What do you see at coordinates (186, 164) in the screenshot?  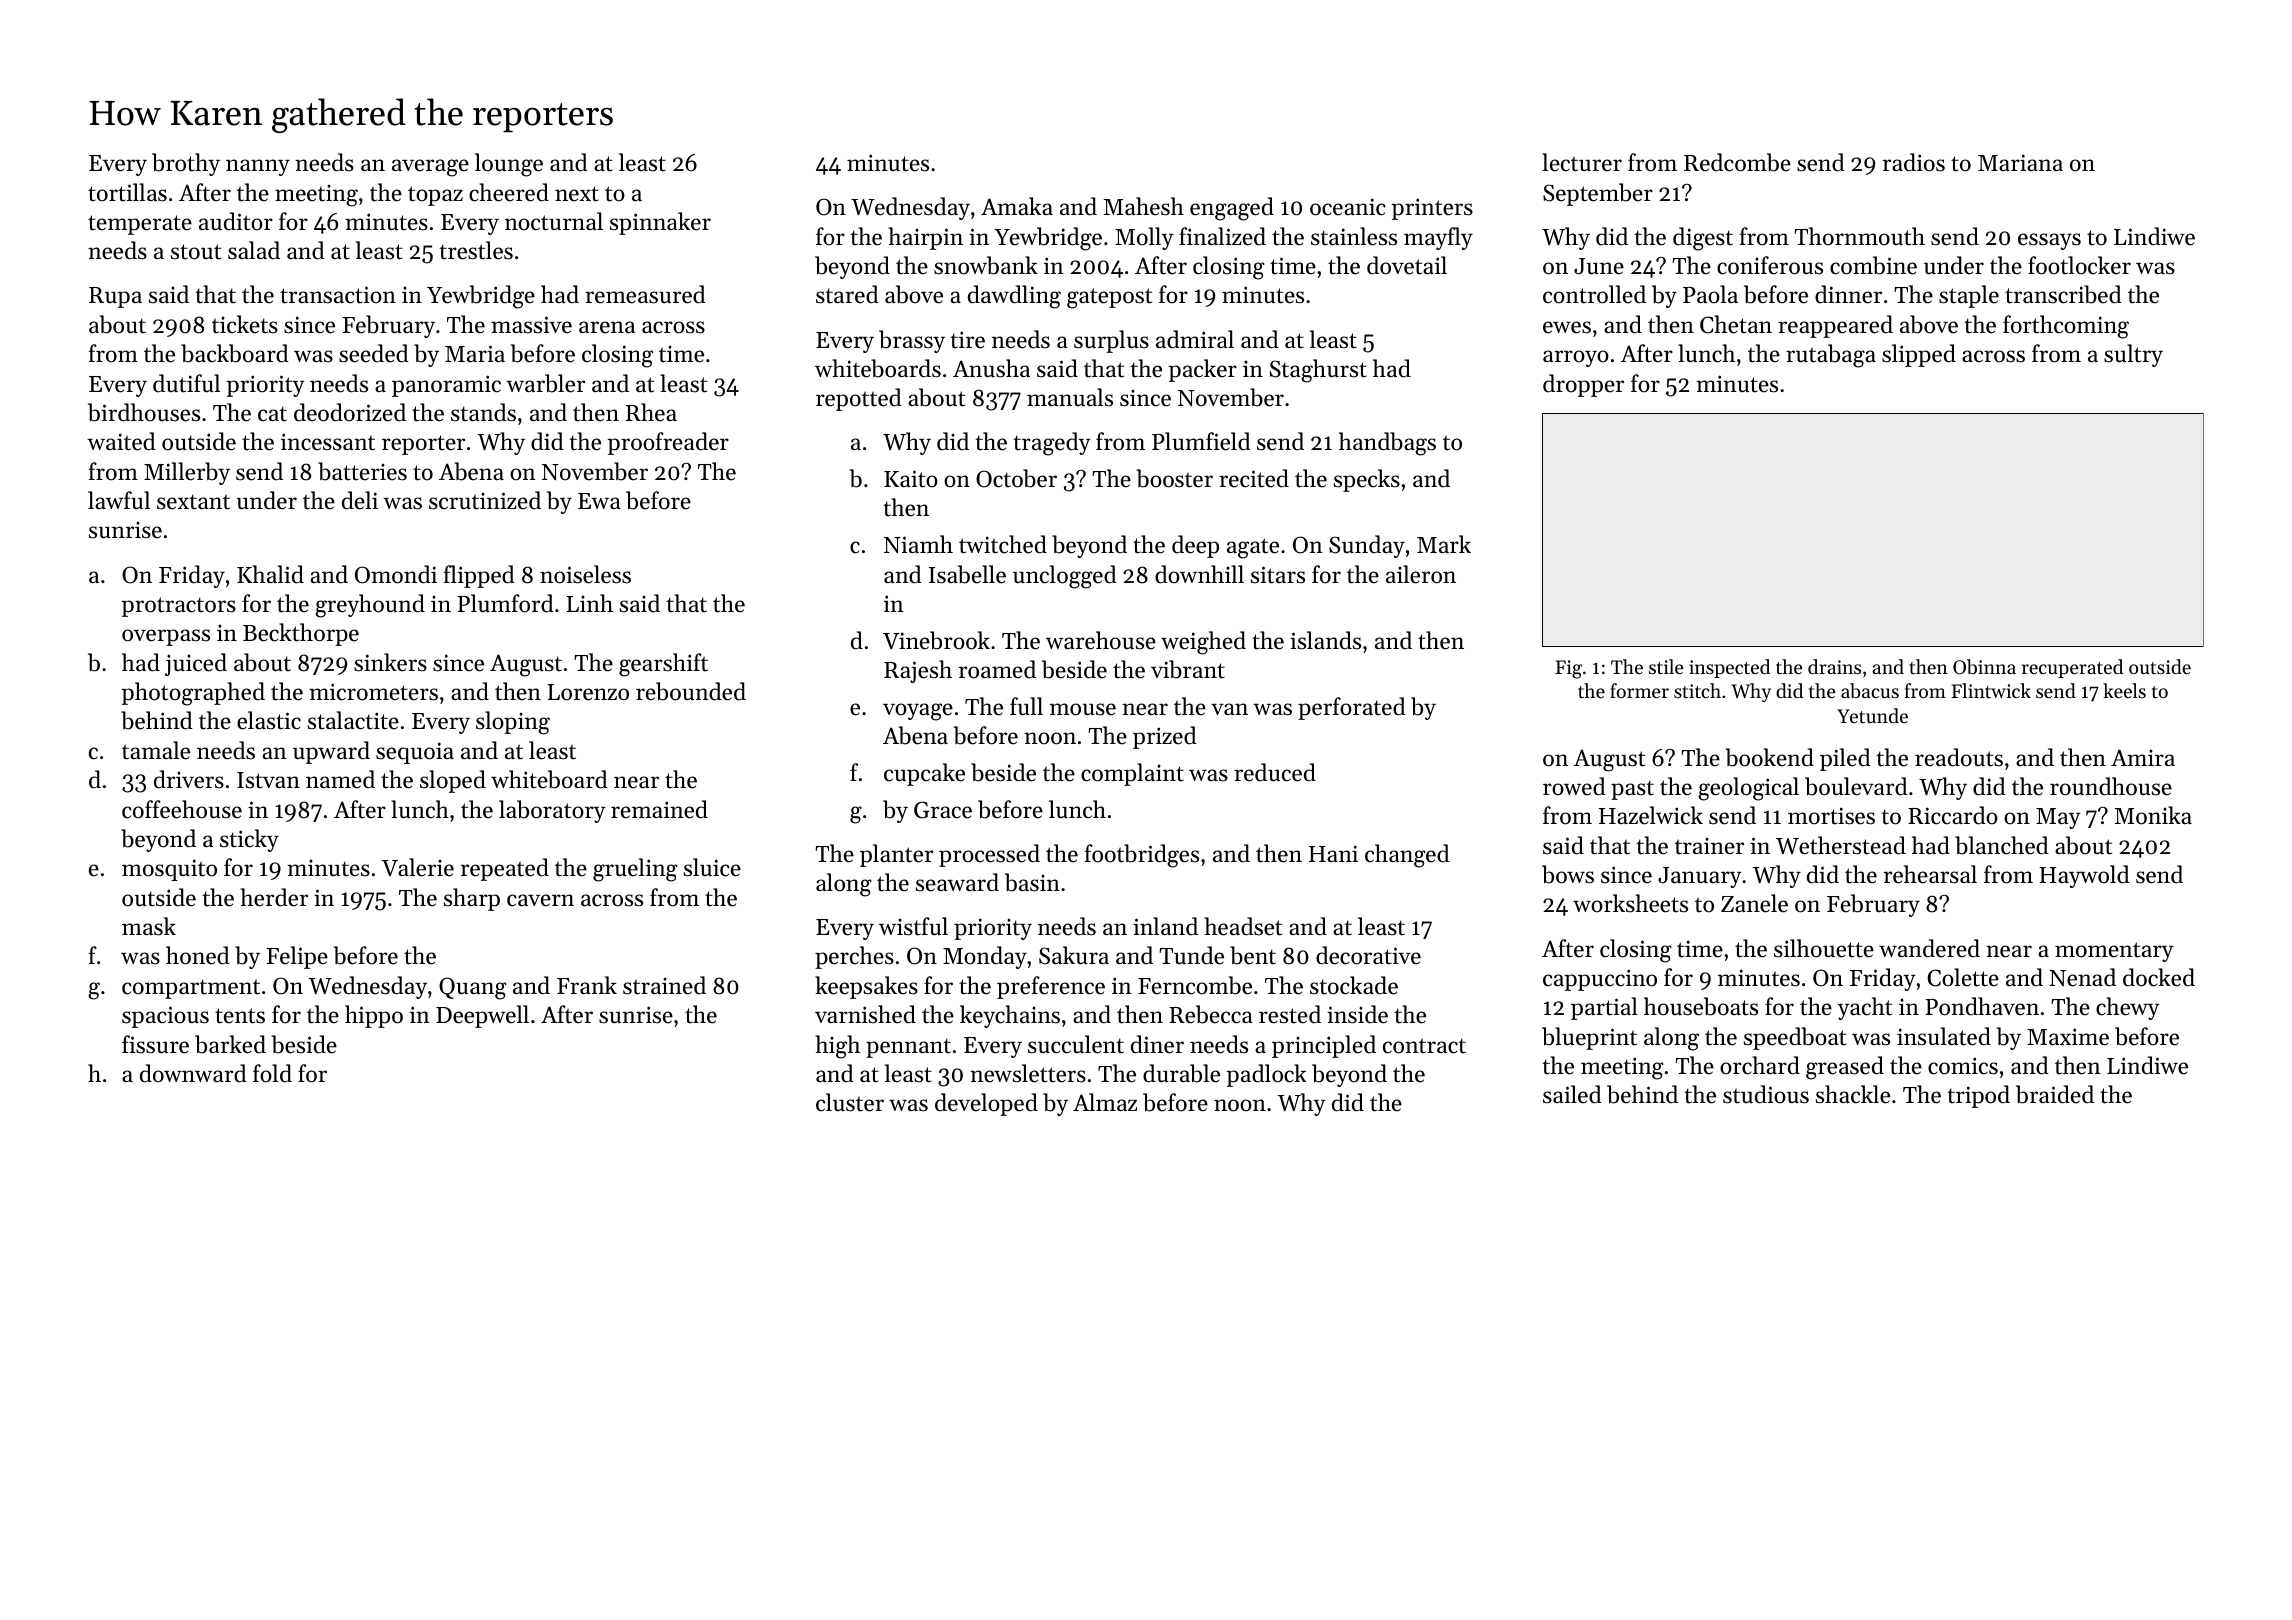 I see `brothy` at bounding box center [186, 164].
